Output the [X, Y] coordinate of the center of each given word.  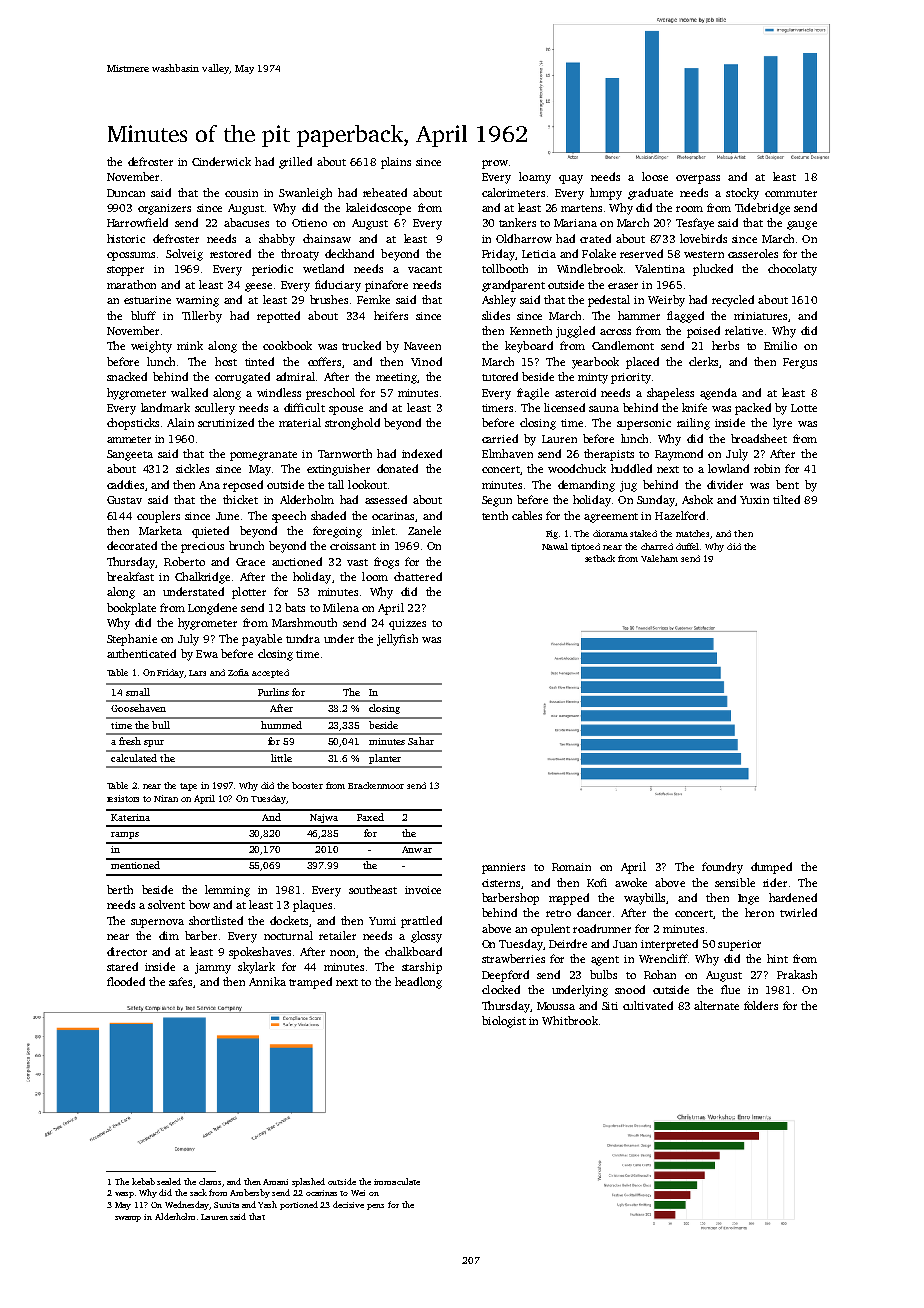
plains [396, 163]
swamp [128, 1219]
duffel [687, 546]
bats [295, 607]
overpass [698, 179]
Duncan [126, 193]
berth [120, 889]
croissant [353, 546]
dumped [771, 868]
